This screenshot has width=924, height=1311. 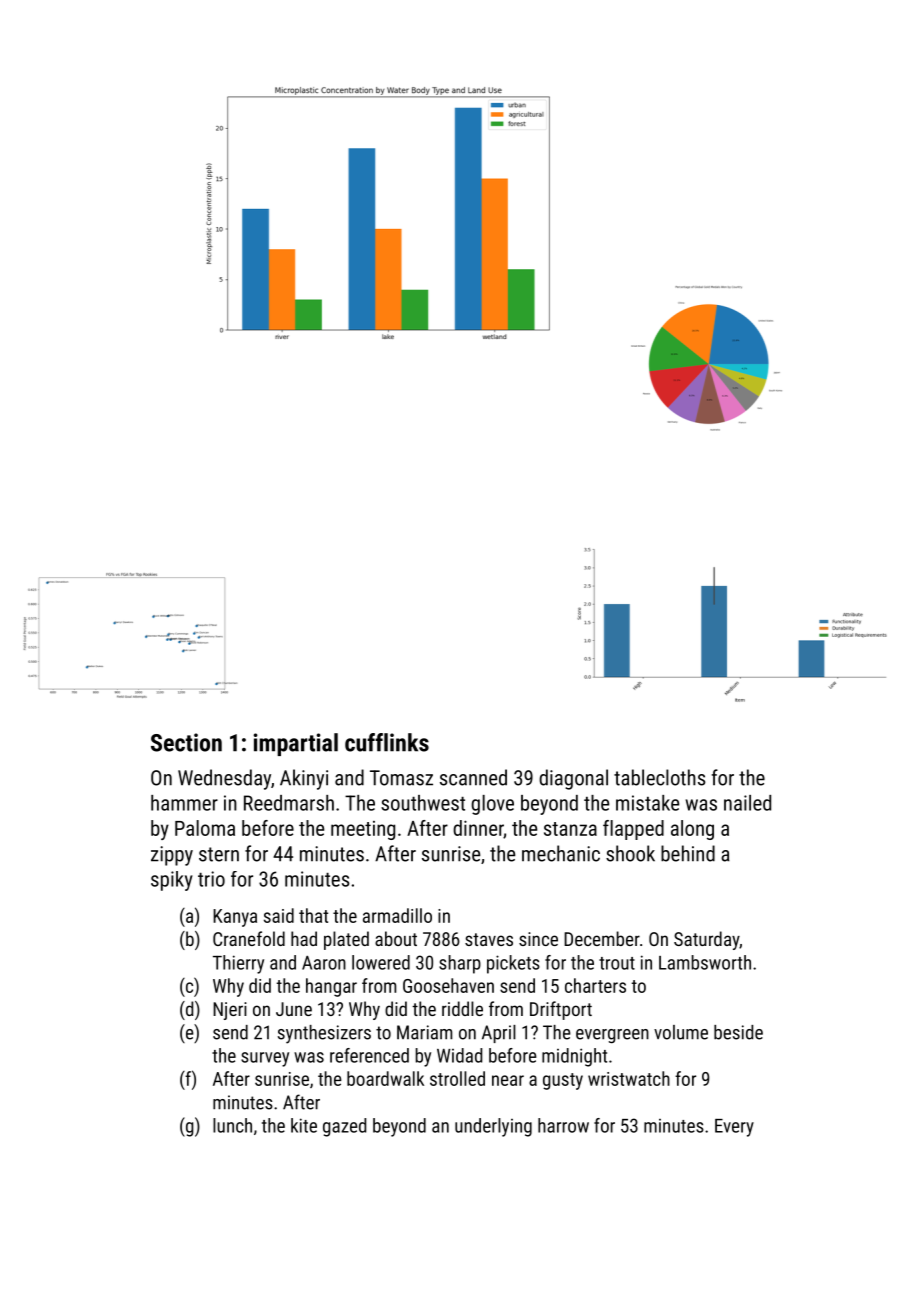 I want to click on underlying, so click(x=493, y=1127).
